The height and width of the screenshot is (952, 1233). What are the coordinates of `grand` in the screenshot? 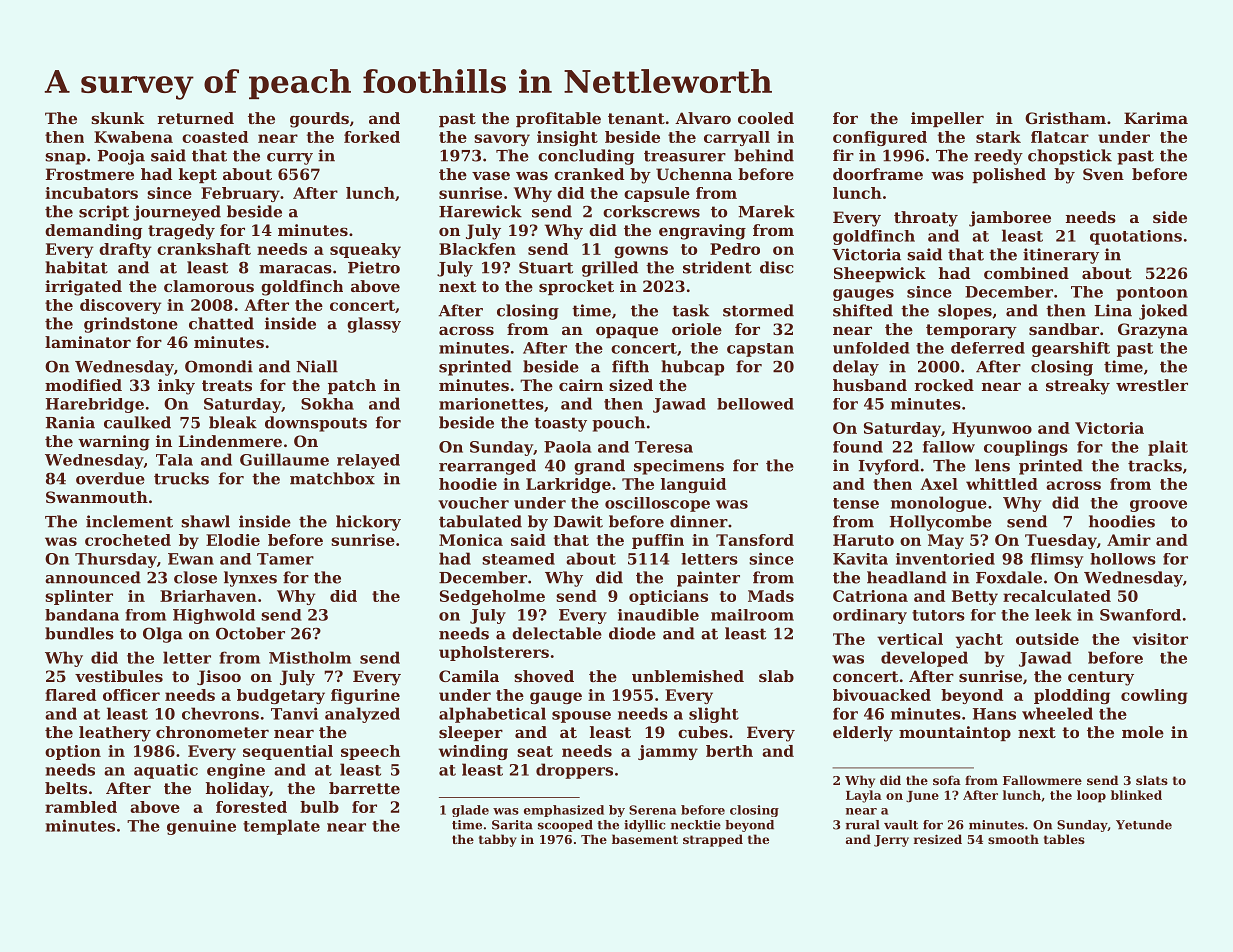 It's located at (599, 467).
